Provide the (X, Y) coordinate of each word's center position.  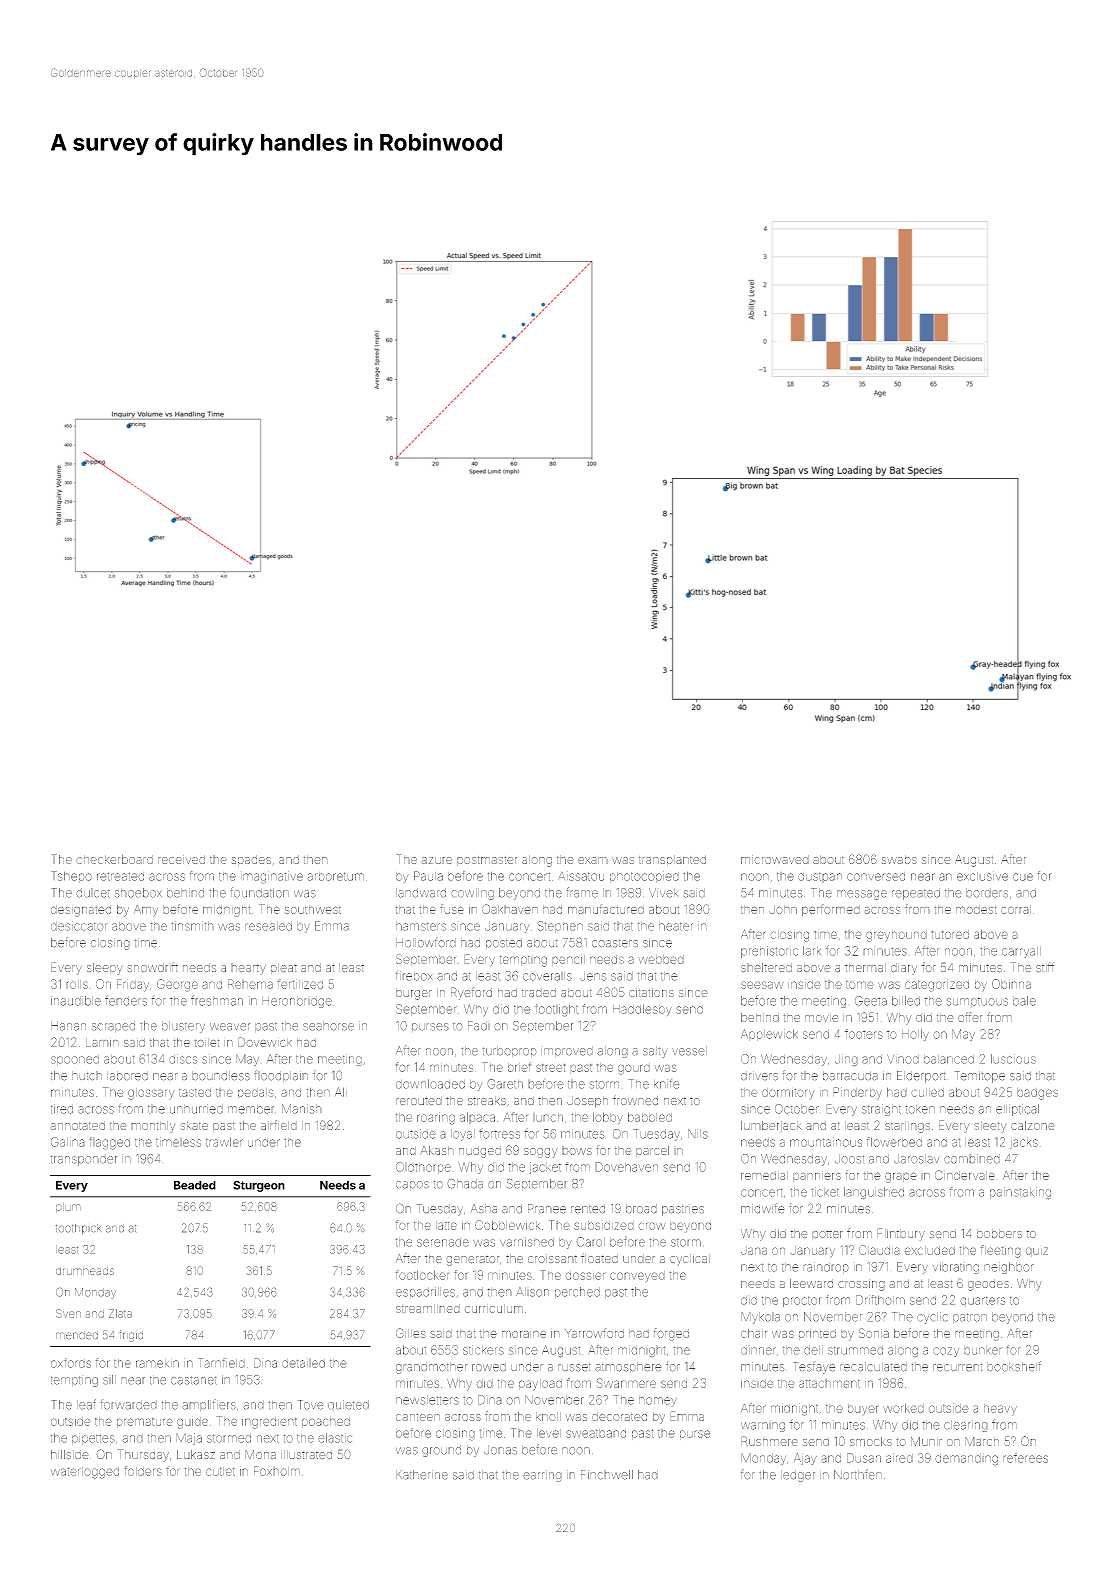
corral (1016, 909)
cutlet (220, 1471)
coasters (615, 943)
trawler (224, 1142)
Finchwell (607, 1475)
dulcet (93, 893)
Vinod (903, 1059)
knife (666, 1084)
